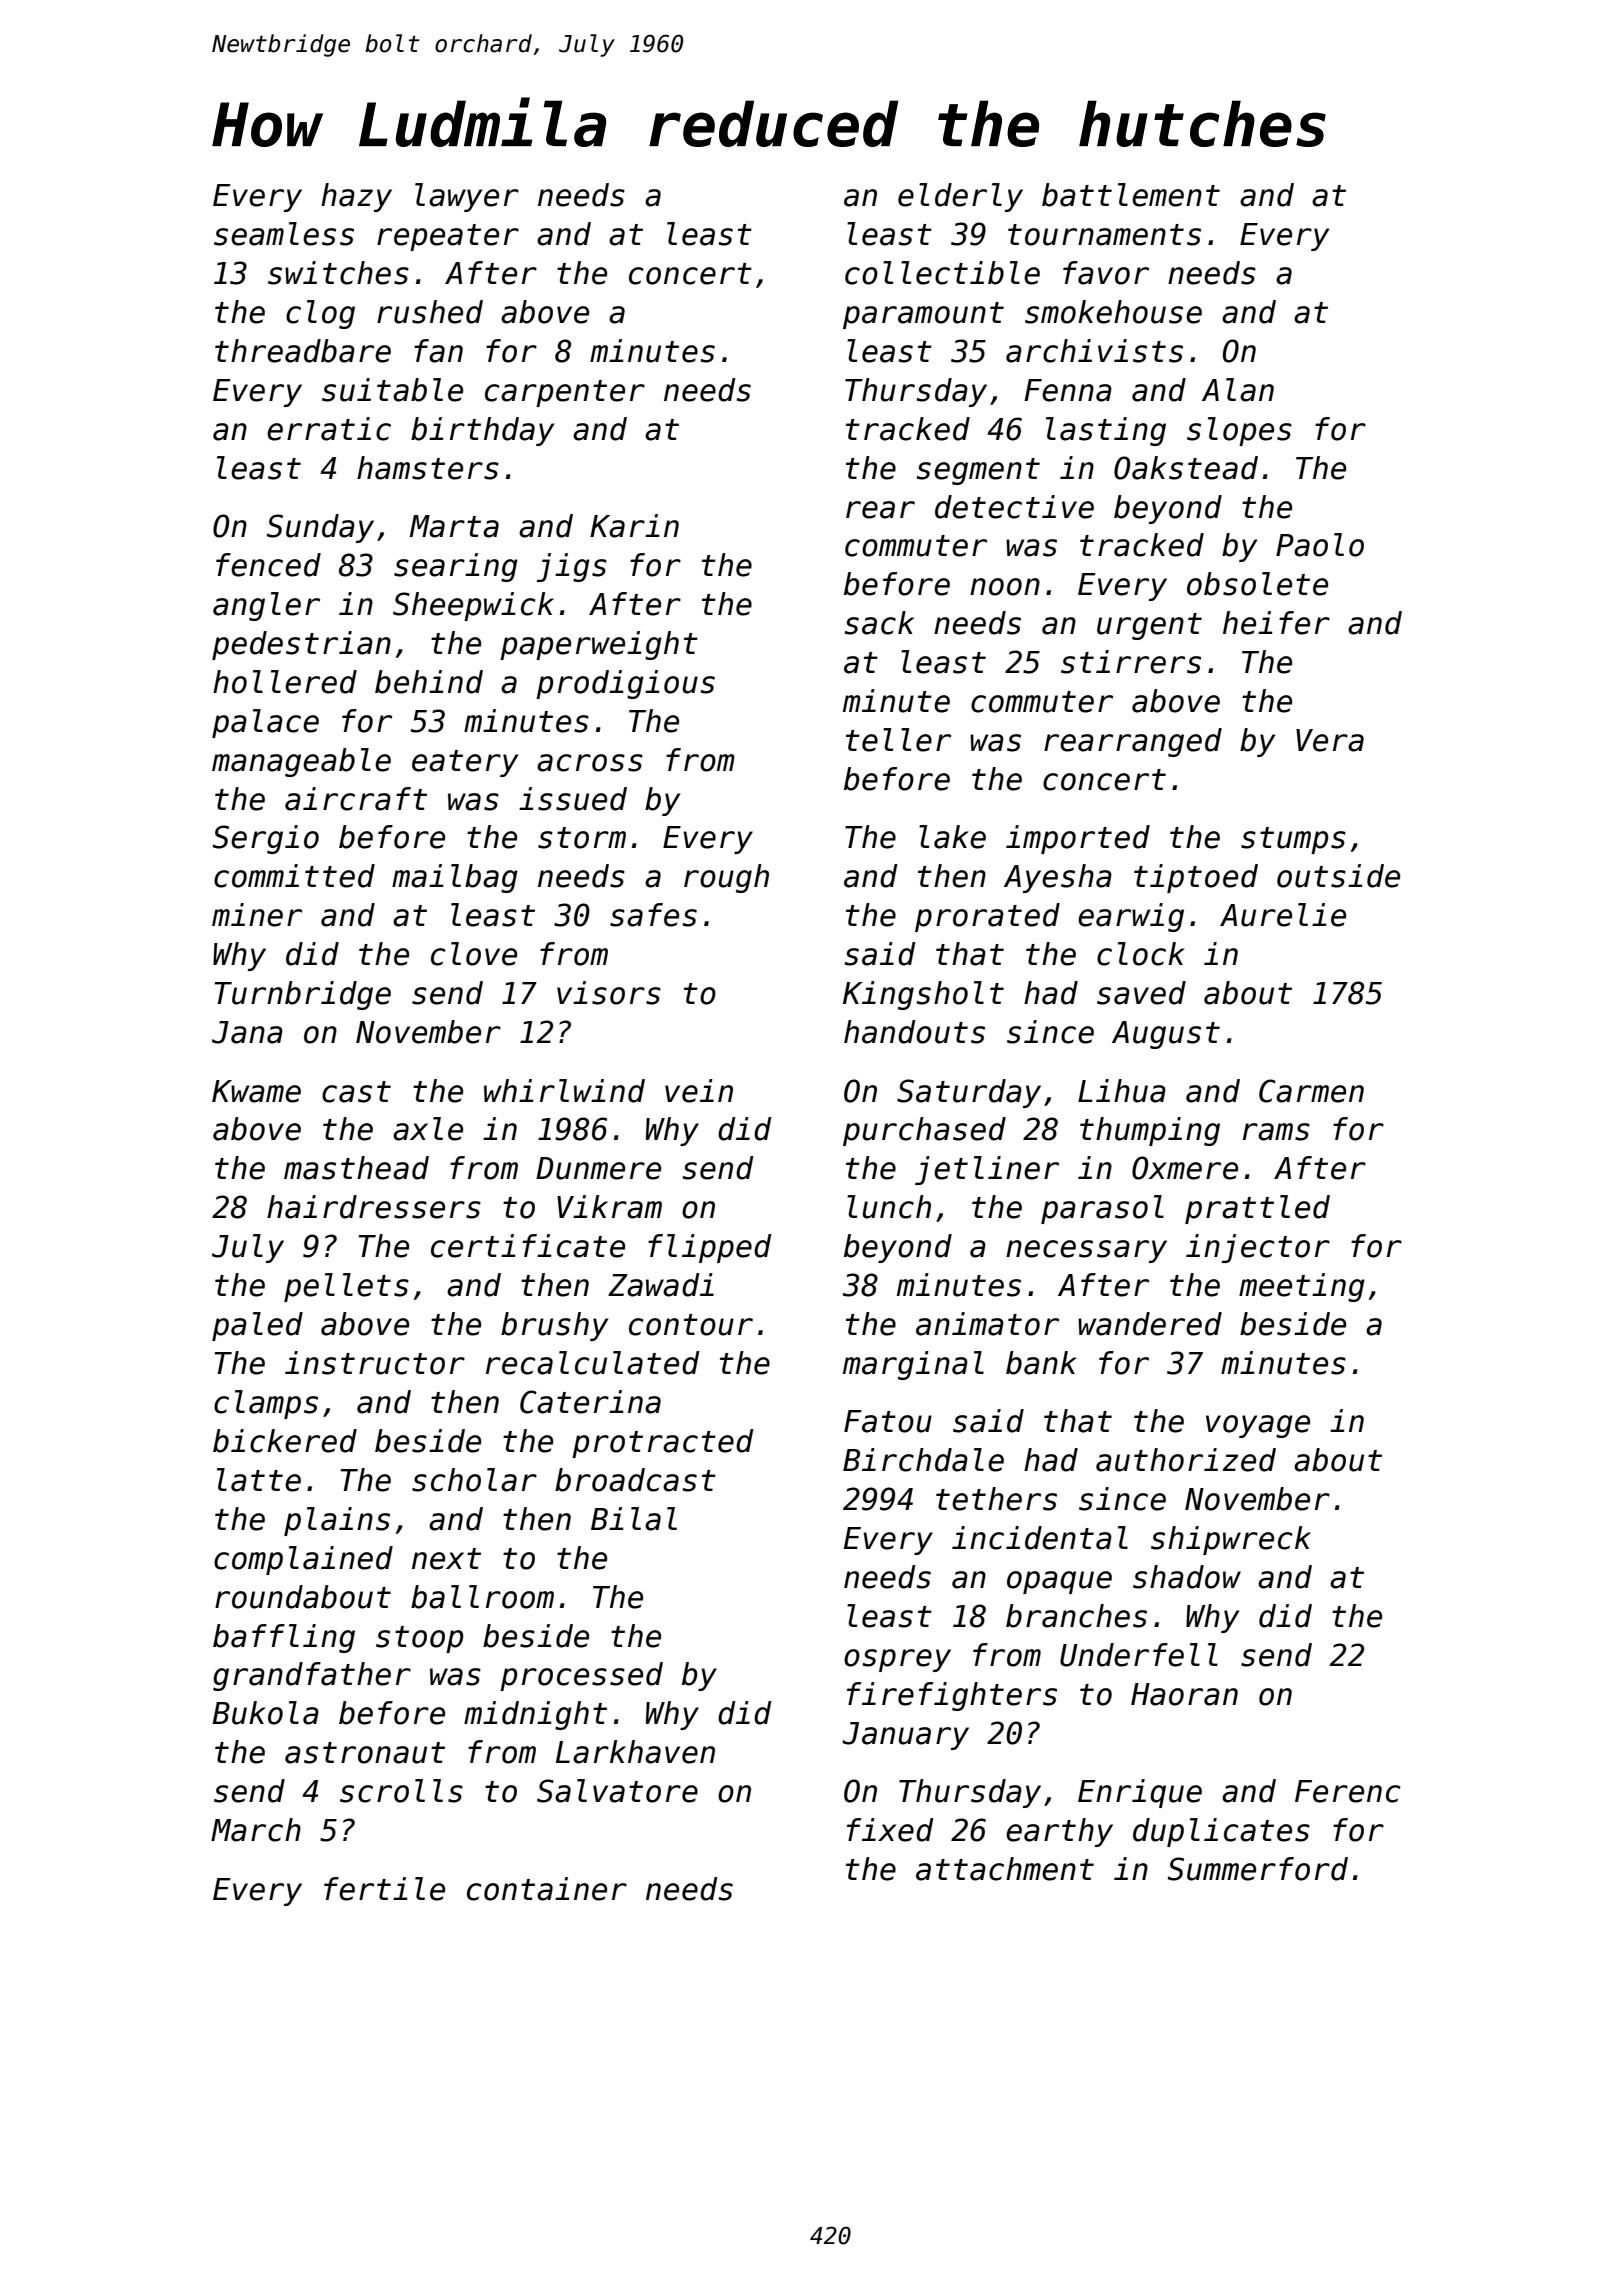  What do you see at coordinates (565, 393) in the screenshot?
I see `carpenter` at bounding box center [565, 393].
